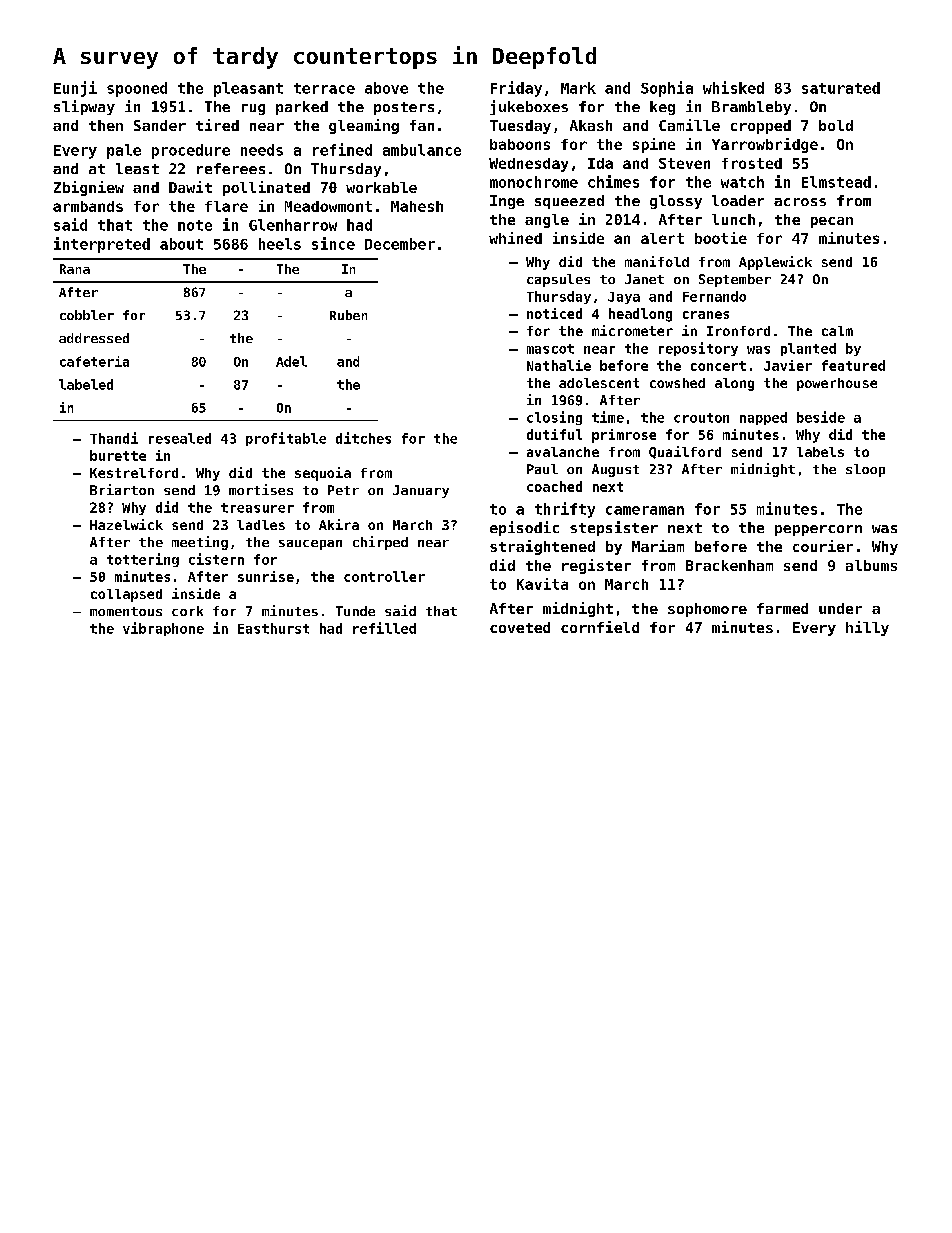  I want to click on Friday, so click(516, 89).
